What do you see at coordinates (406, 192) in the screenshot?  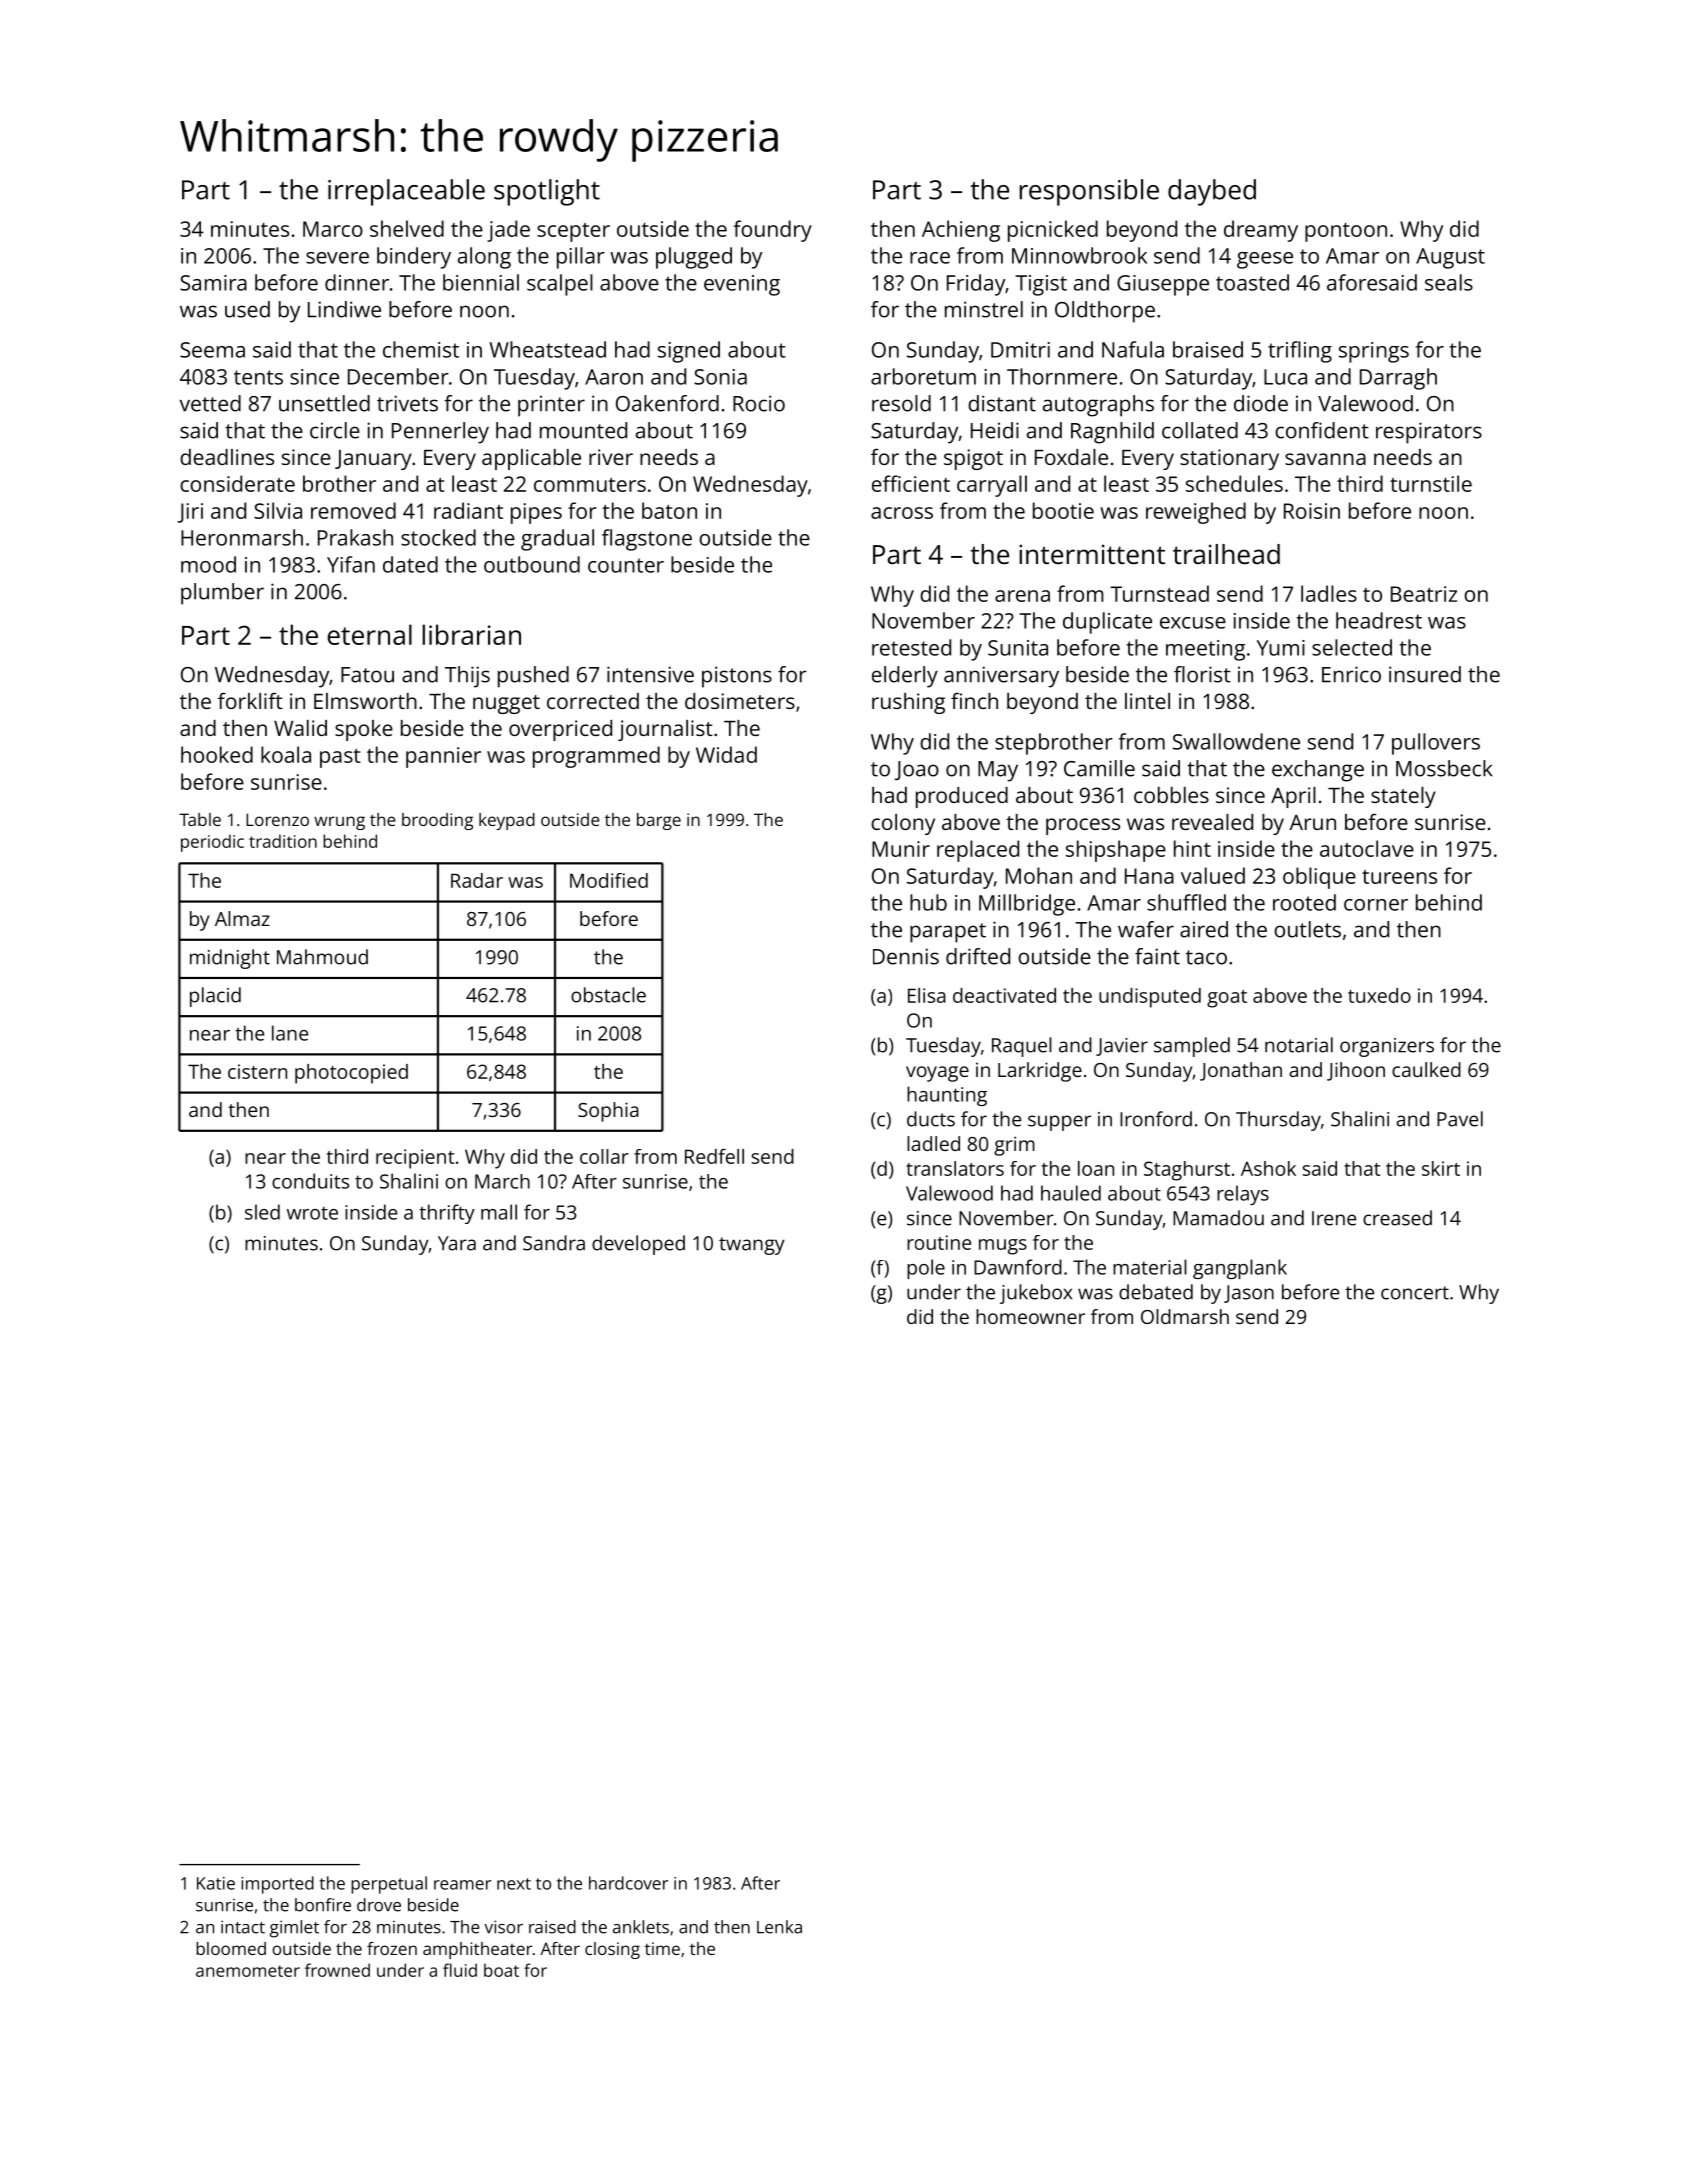 I see `irreplaceable` at bounding box center [406, 192].
